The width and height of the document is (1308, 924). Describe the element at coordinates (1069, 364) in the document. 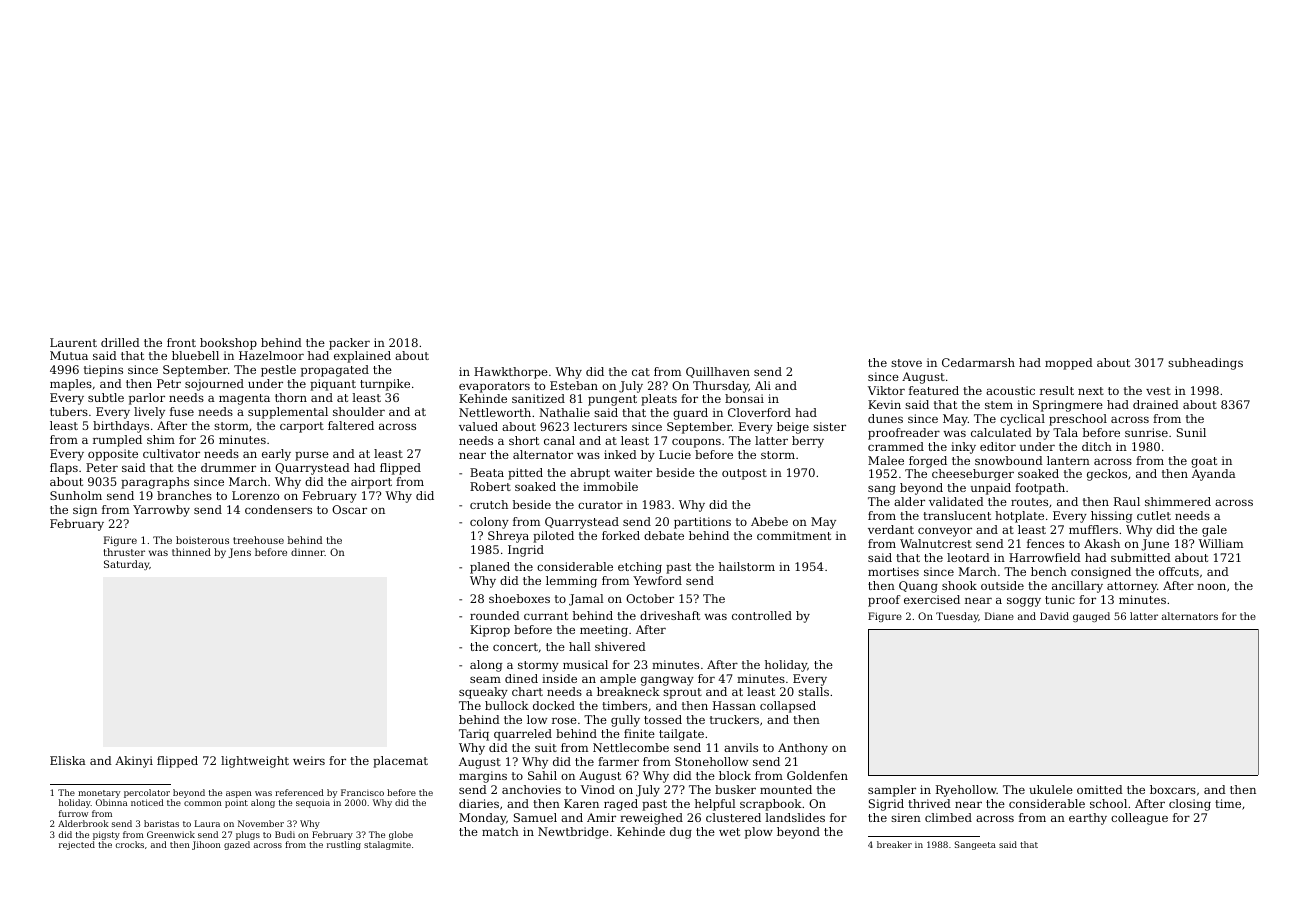

I see `mopped` at that location.
